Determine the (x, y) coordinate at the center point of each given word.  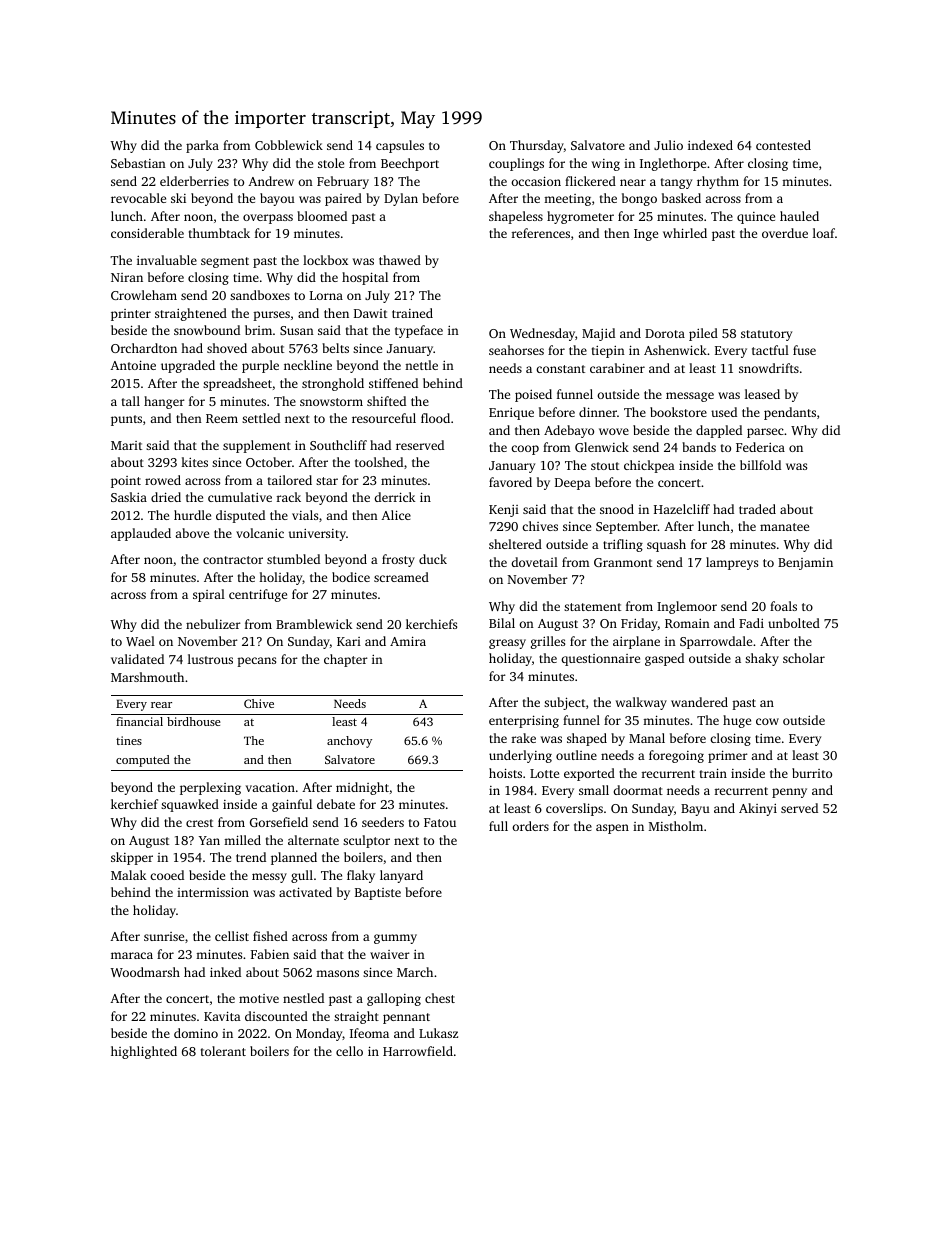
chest (440, 998)
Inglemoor (687, 607)
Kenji (504, 511)
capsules (400, 146)
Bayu (695, 810)
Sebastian (138, 163)
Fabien (270, 954)
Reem (222, 418)
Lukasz (438, 1033)
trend (251, 857)
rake (524, 738)
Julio (668, 145)
